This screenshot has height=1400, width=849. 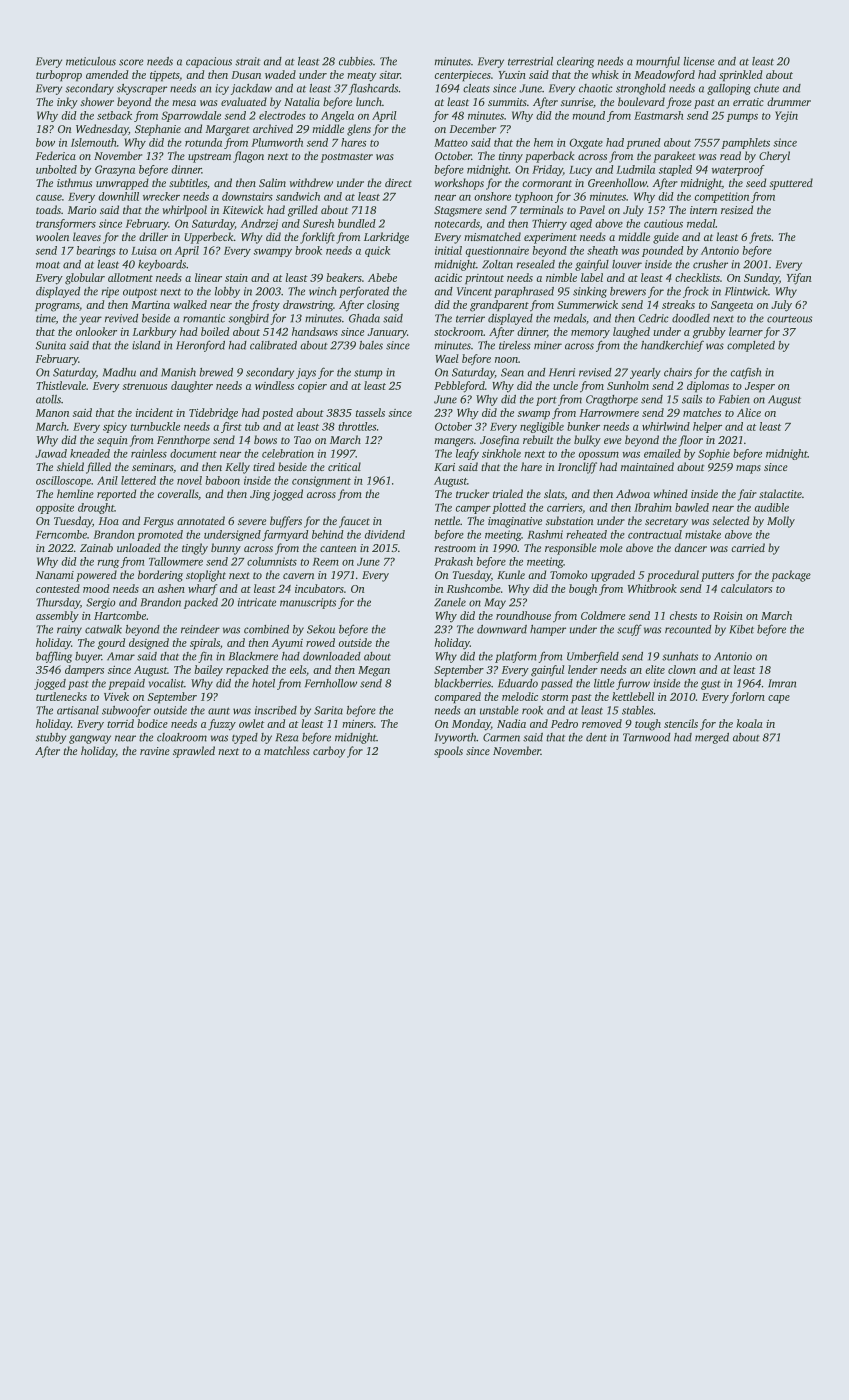 What do you see at coordinates (103, 629) in the screenshot?
I see `catwalk` at bounding box center [103, 629].
